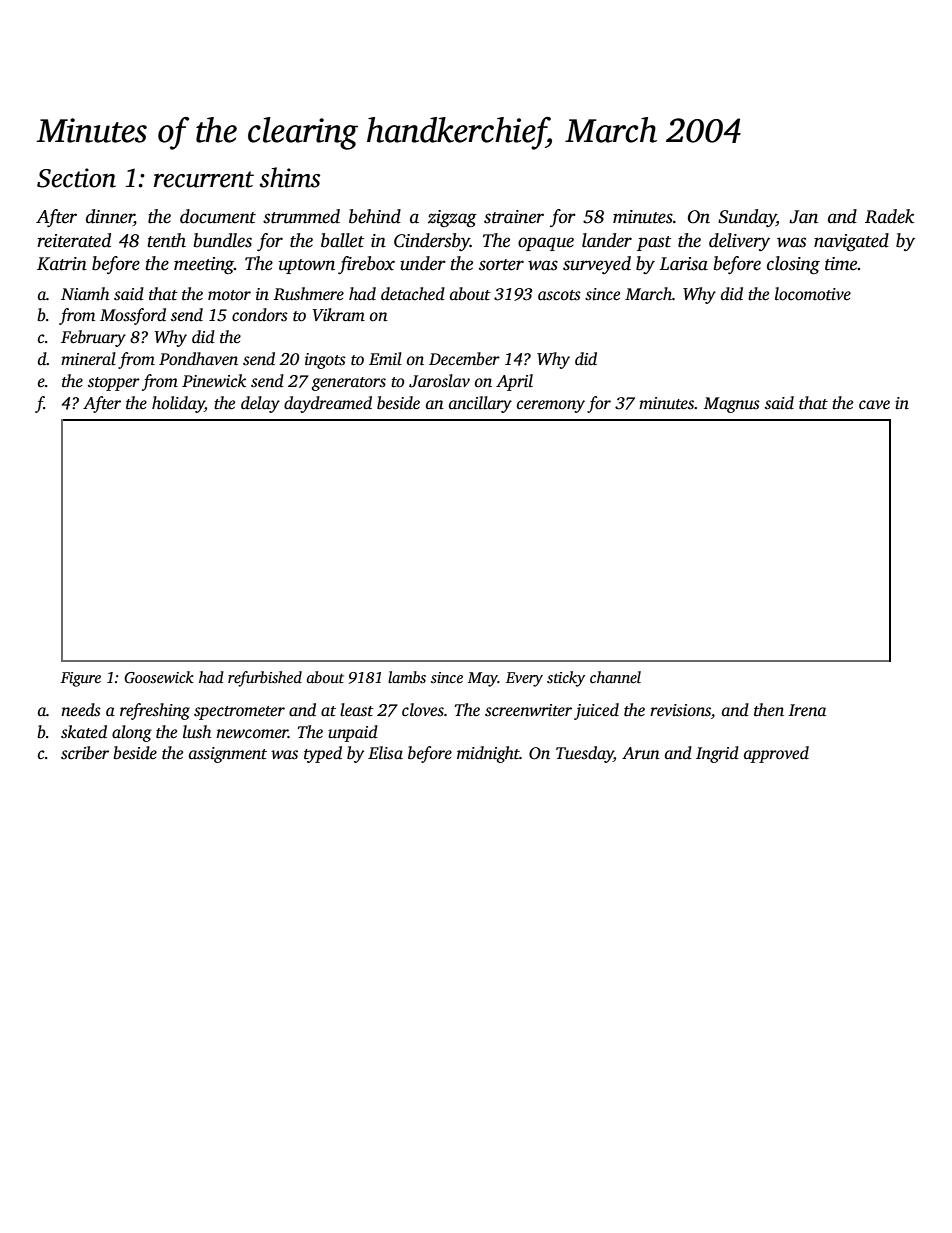  Describe the element at coordinates (407, 677) in the screenshot. I see `lambs` at that location.
